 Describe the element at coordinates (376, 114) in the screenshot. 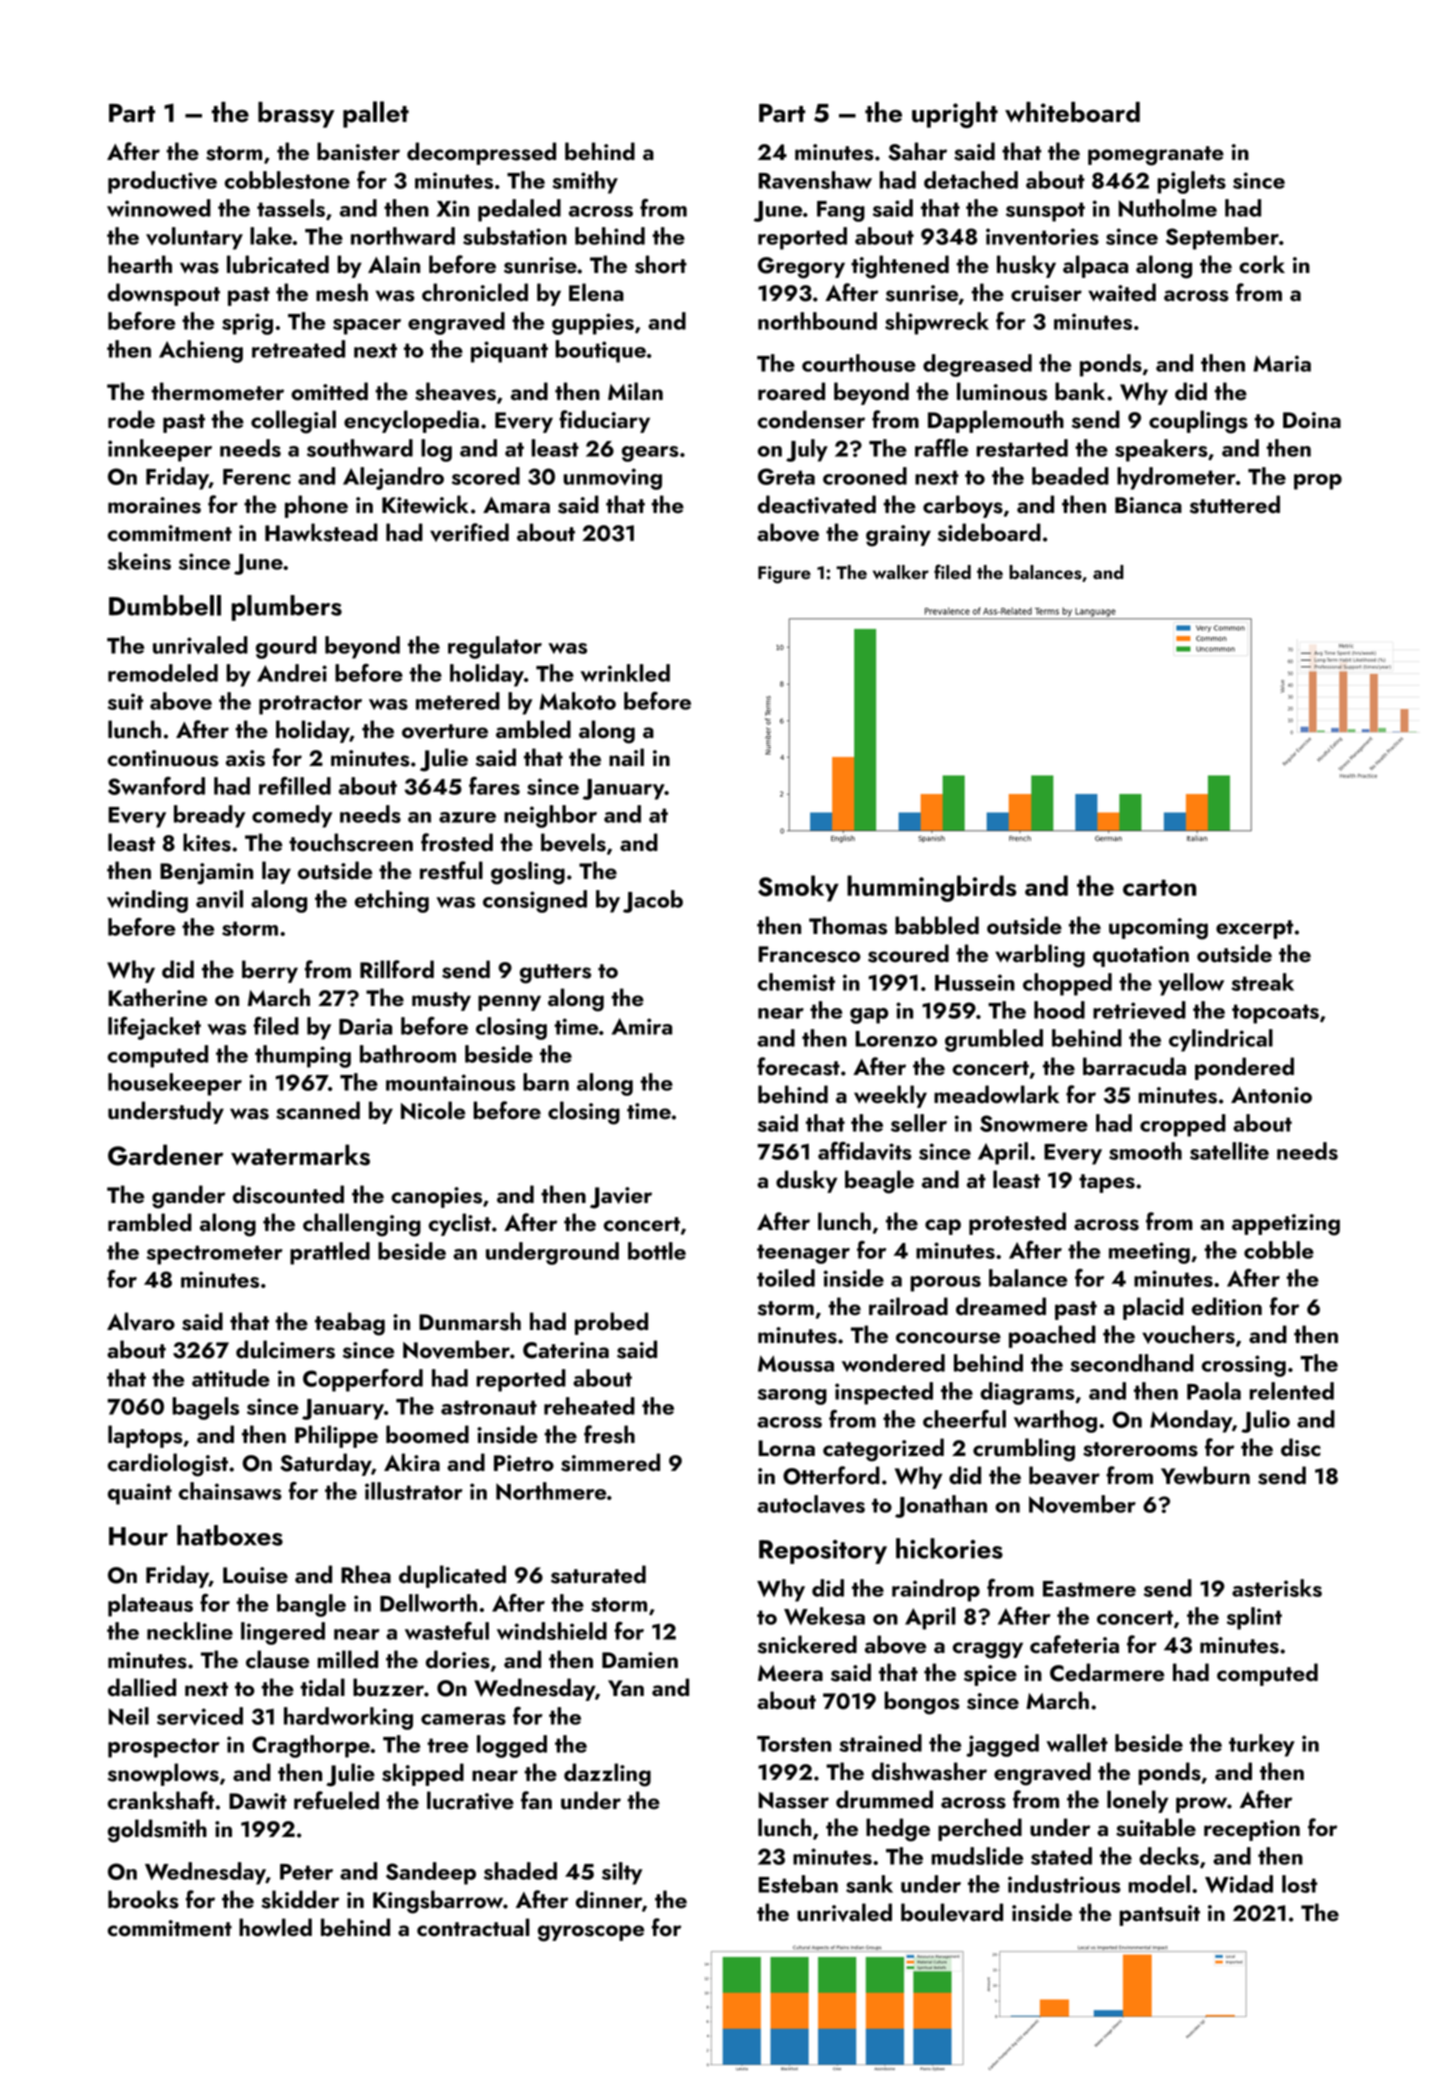

I see `pallet` at that location.
